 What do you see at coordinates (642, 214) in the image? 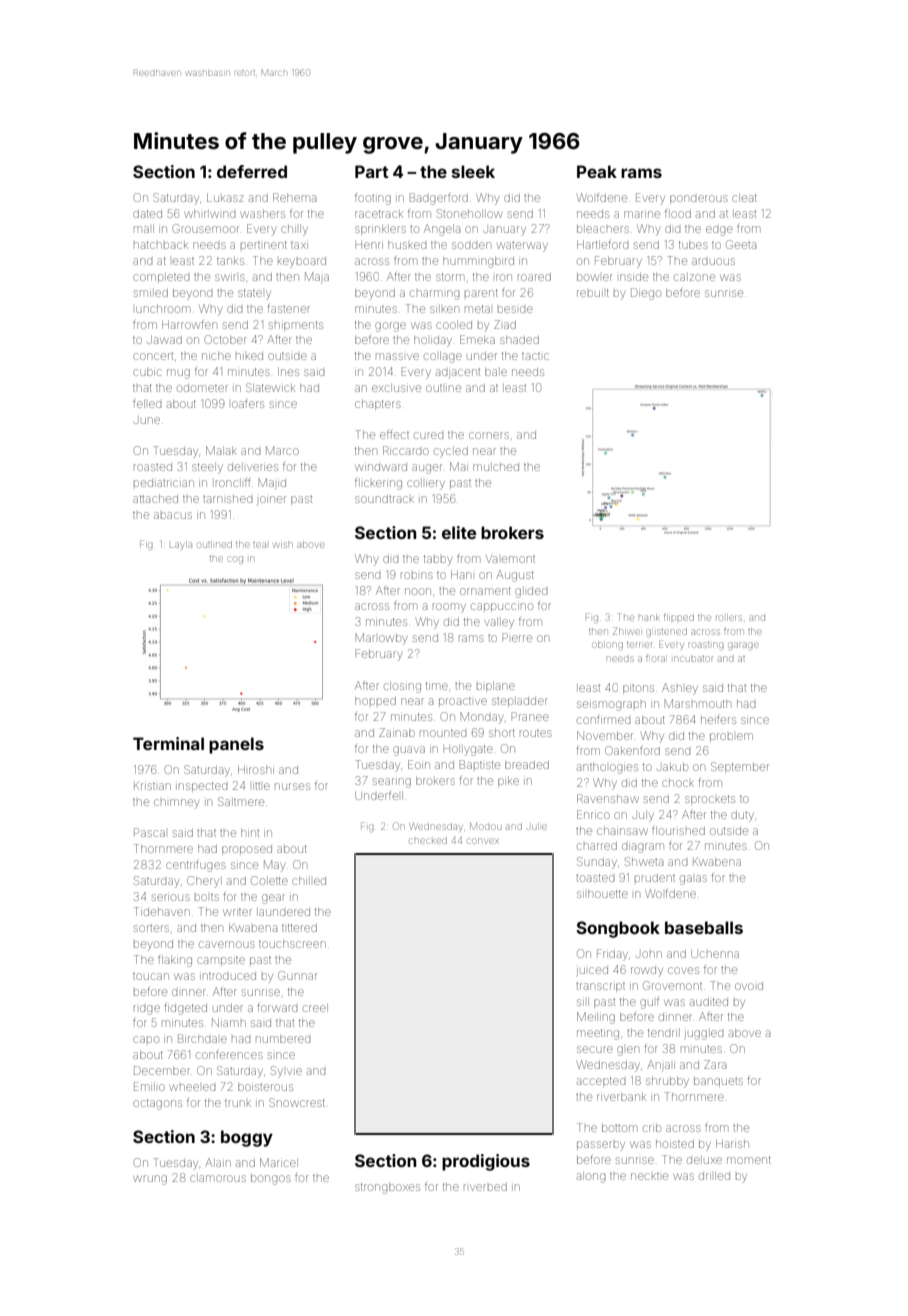
I see `marine` at bounding box center [642, 214].
